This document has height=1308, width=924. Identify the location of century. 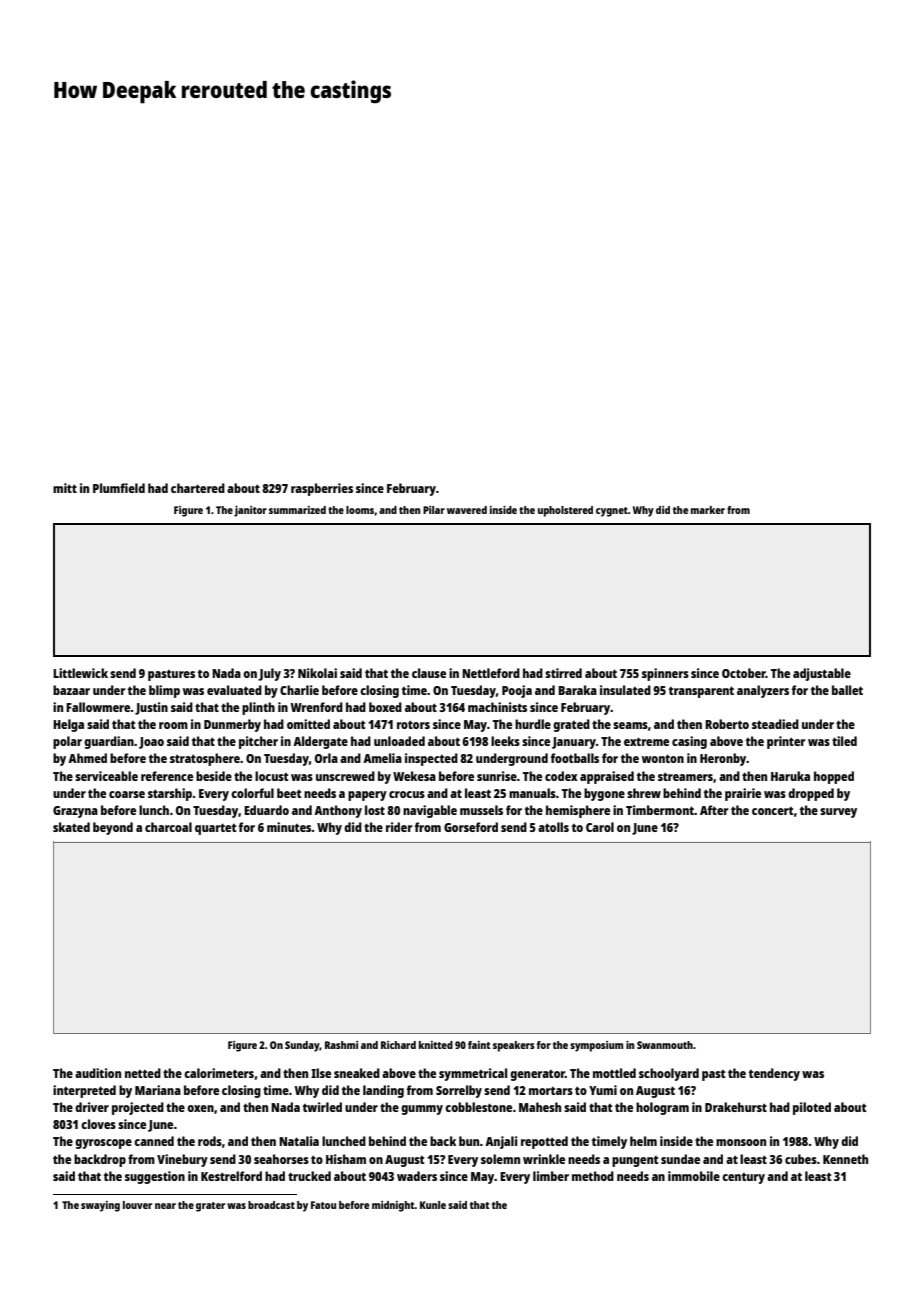
(743, 1178).
